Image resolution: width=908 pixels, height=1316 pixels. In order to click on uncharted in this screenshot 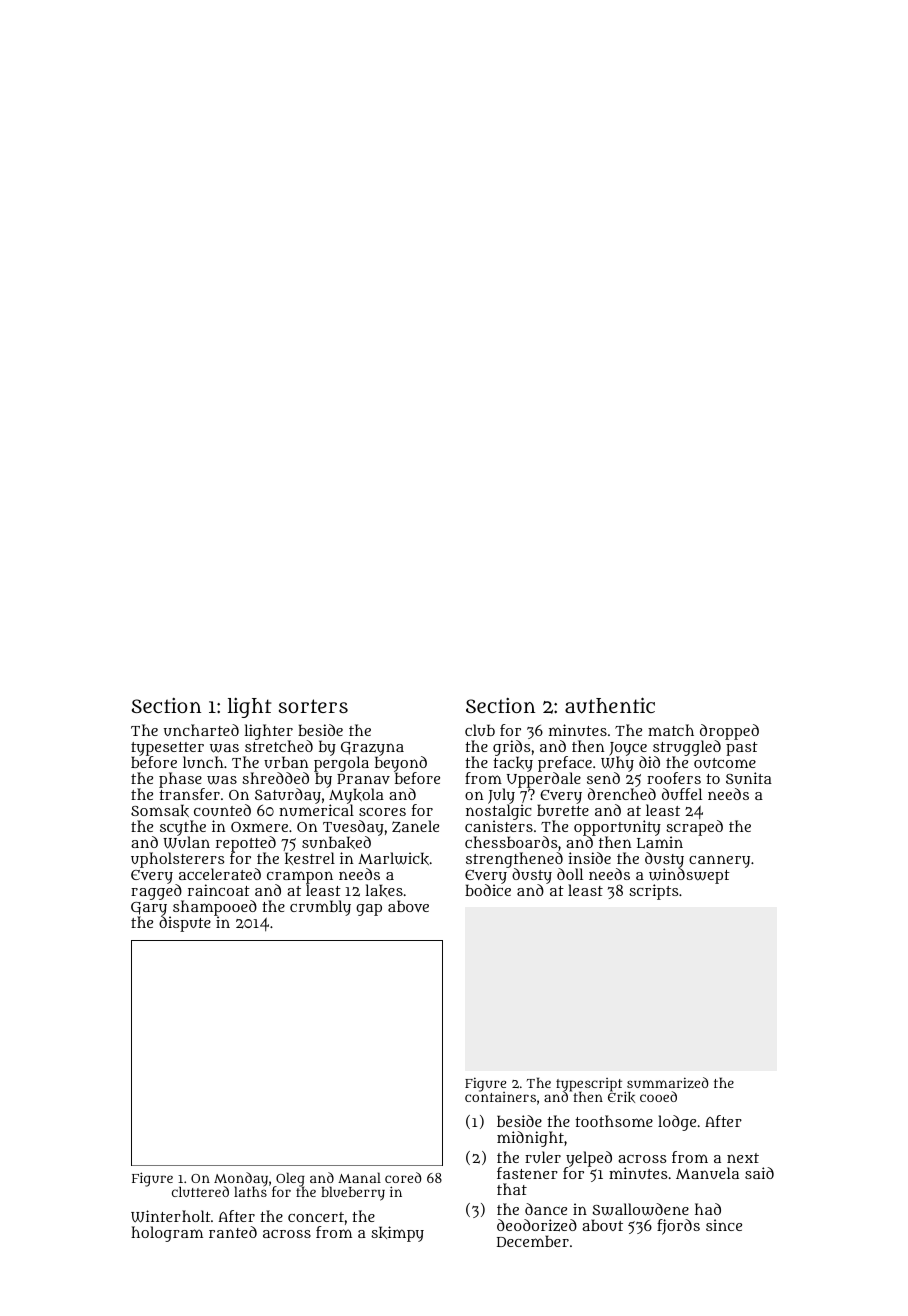, I will do `click(201, 730)`.
